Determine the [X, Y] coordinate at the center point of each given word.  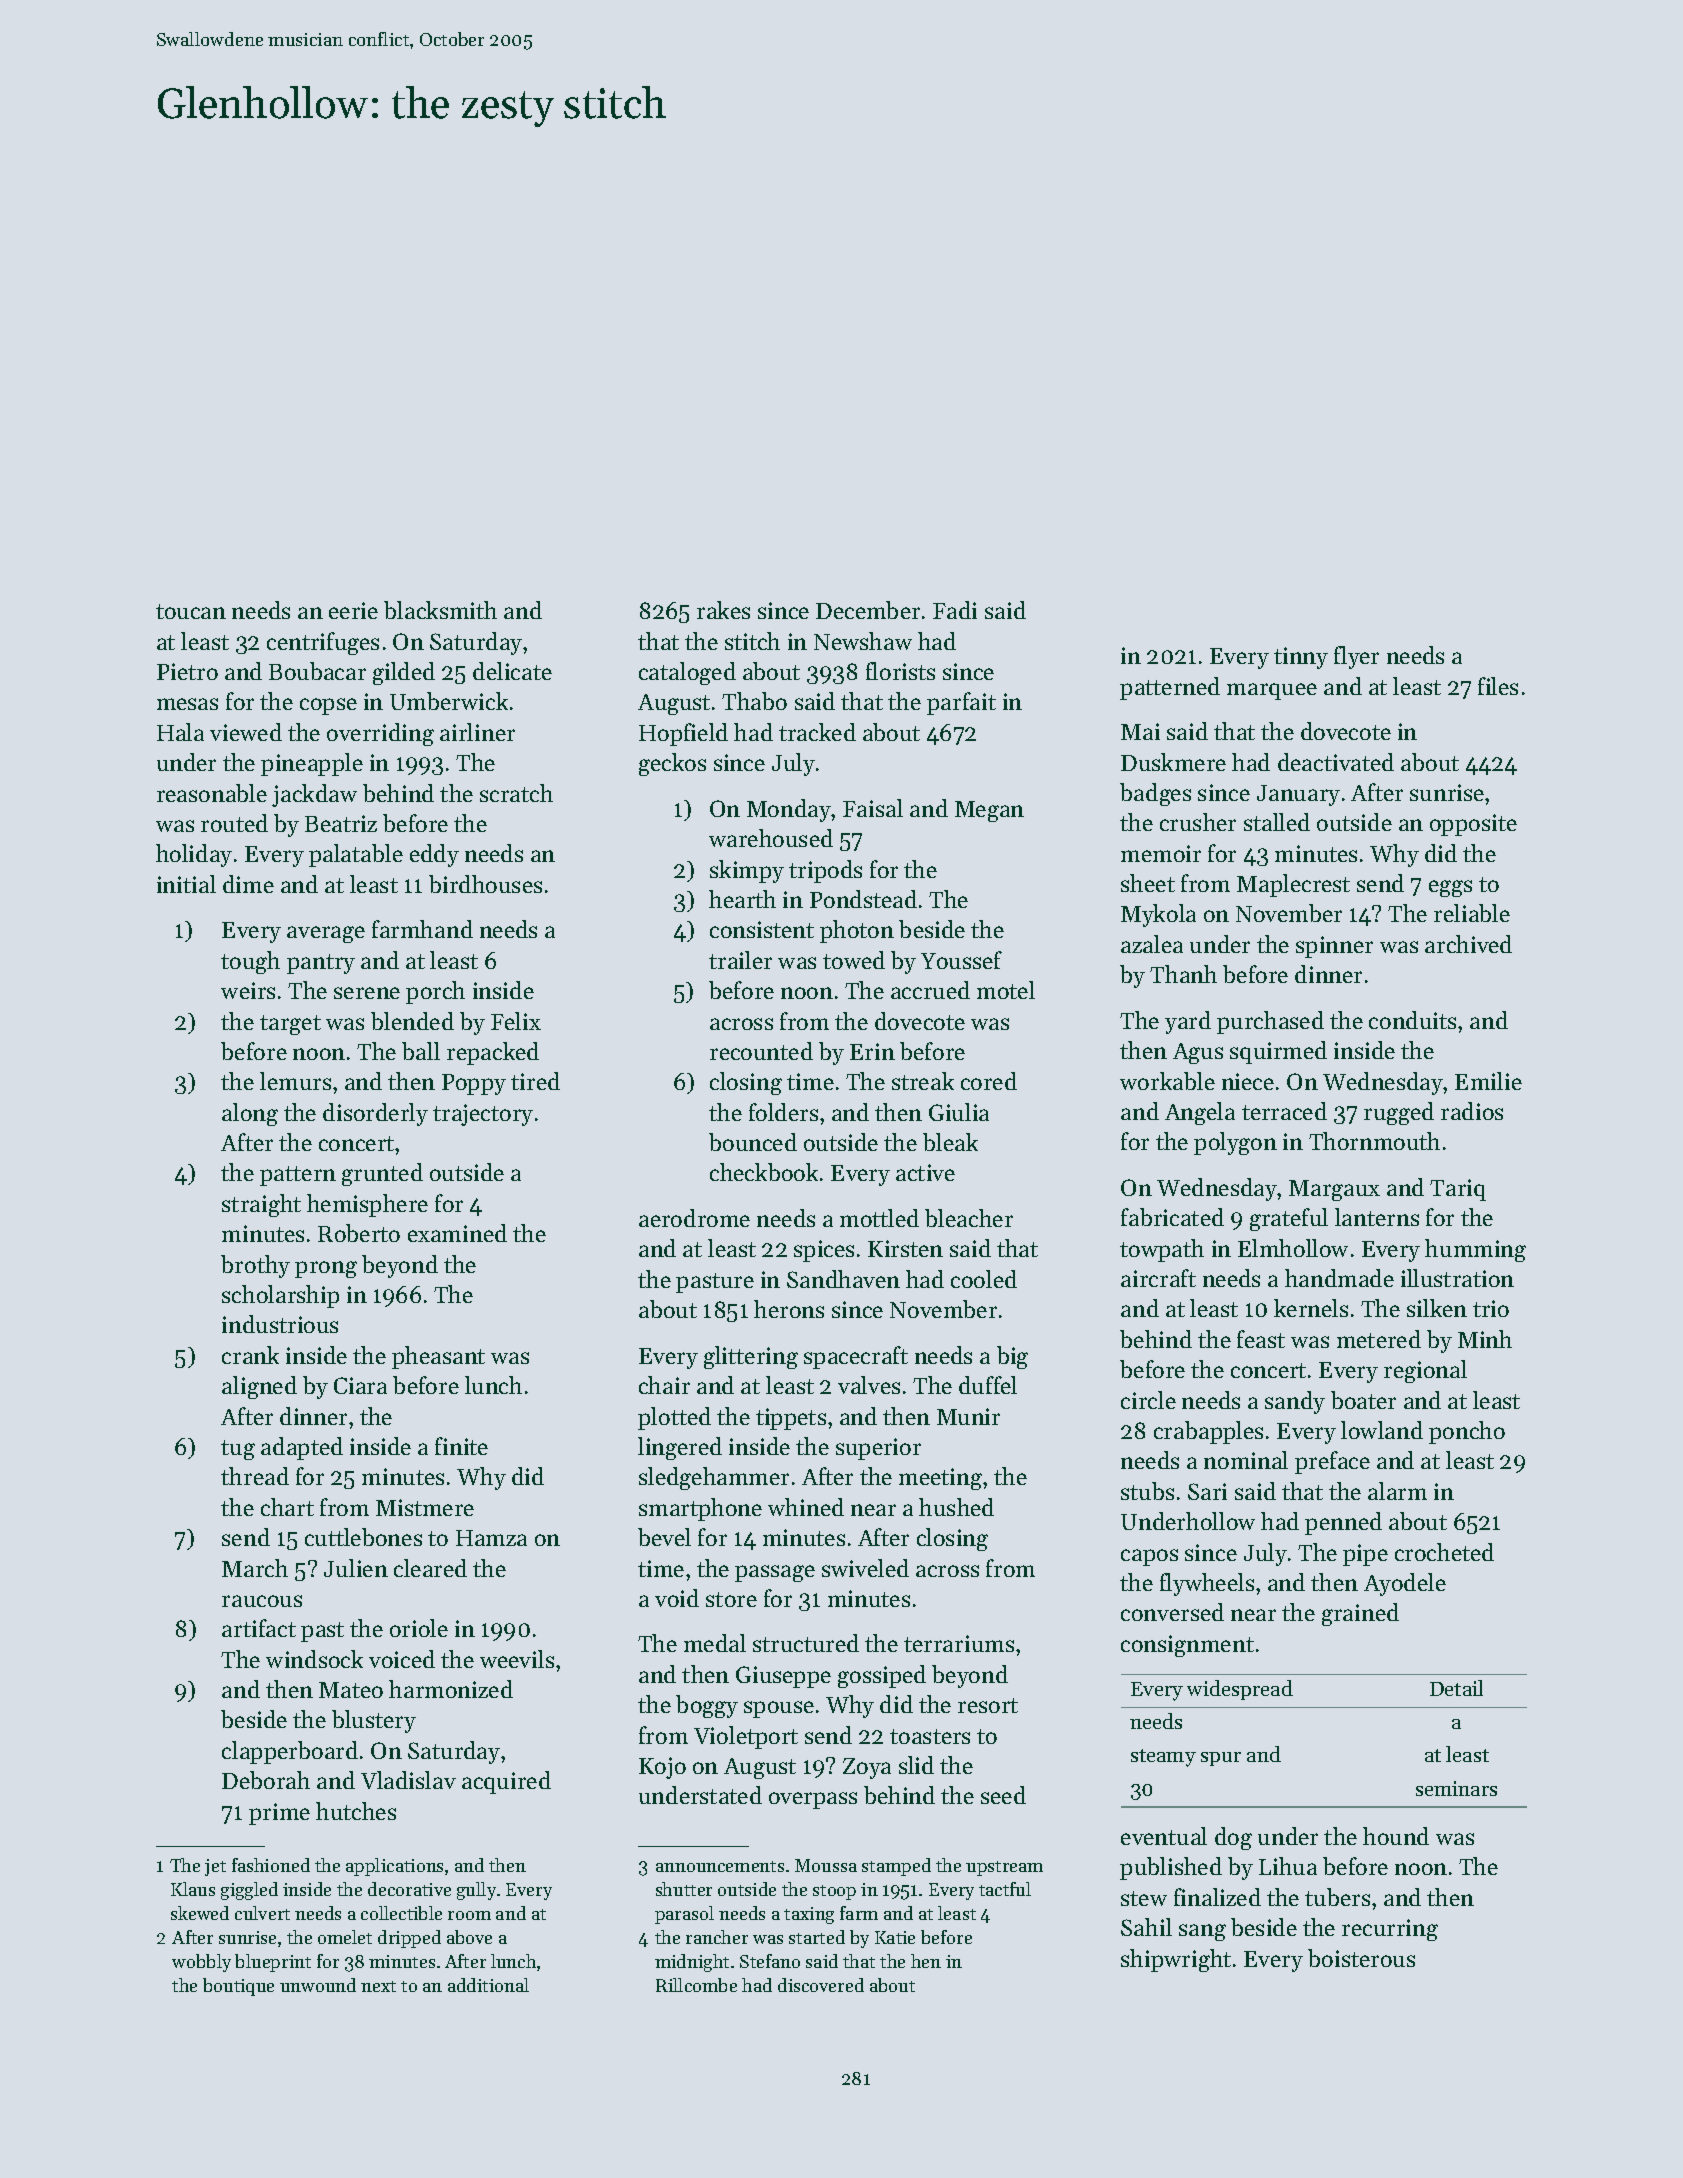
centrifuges [323, 643]
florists [900, 671]
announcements [720, 1866]
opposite [1473, 825]
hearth [742, 899]
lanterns [1377, 1217]
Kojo [662, 1768]
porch [435, 992]
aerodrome [694, 1218]
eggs [1450, 888]
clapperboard [290, 1752]
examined [457, 1233]
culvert [262, 1913]
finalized [1217, 1897]
